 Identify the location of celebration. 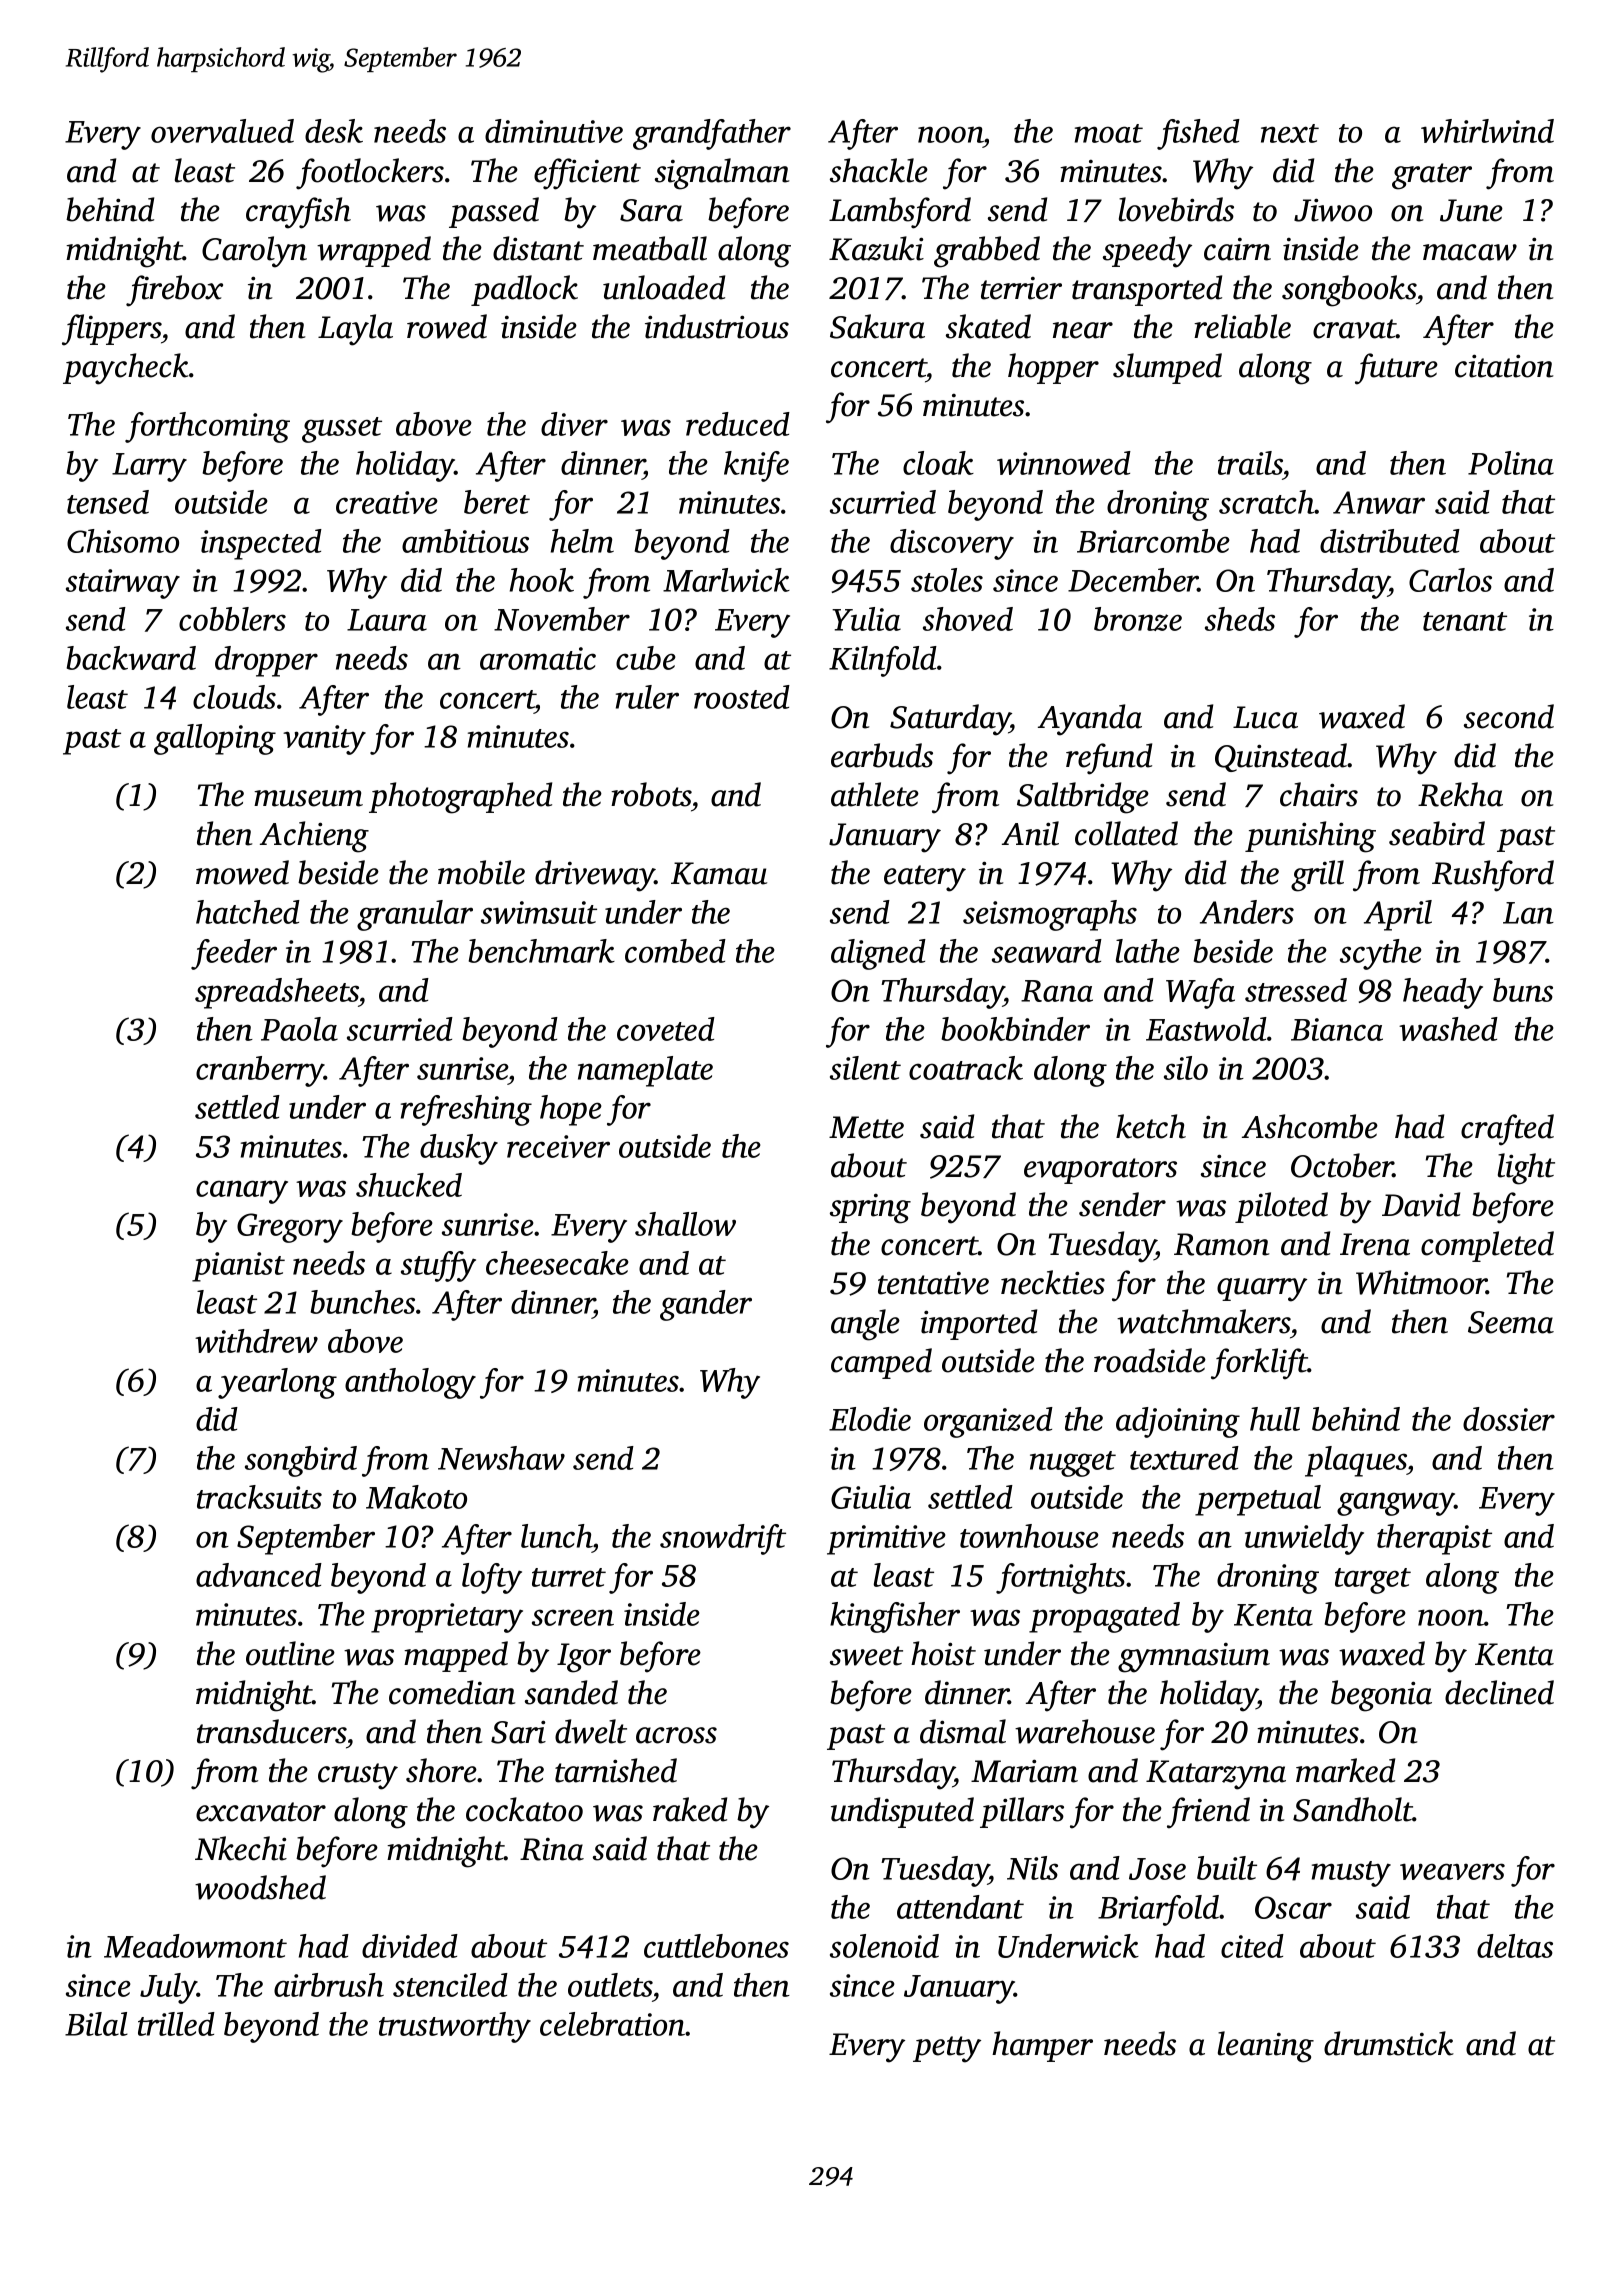
(612, 2024).
